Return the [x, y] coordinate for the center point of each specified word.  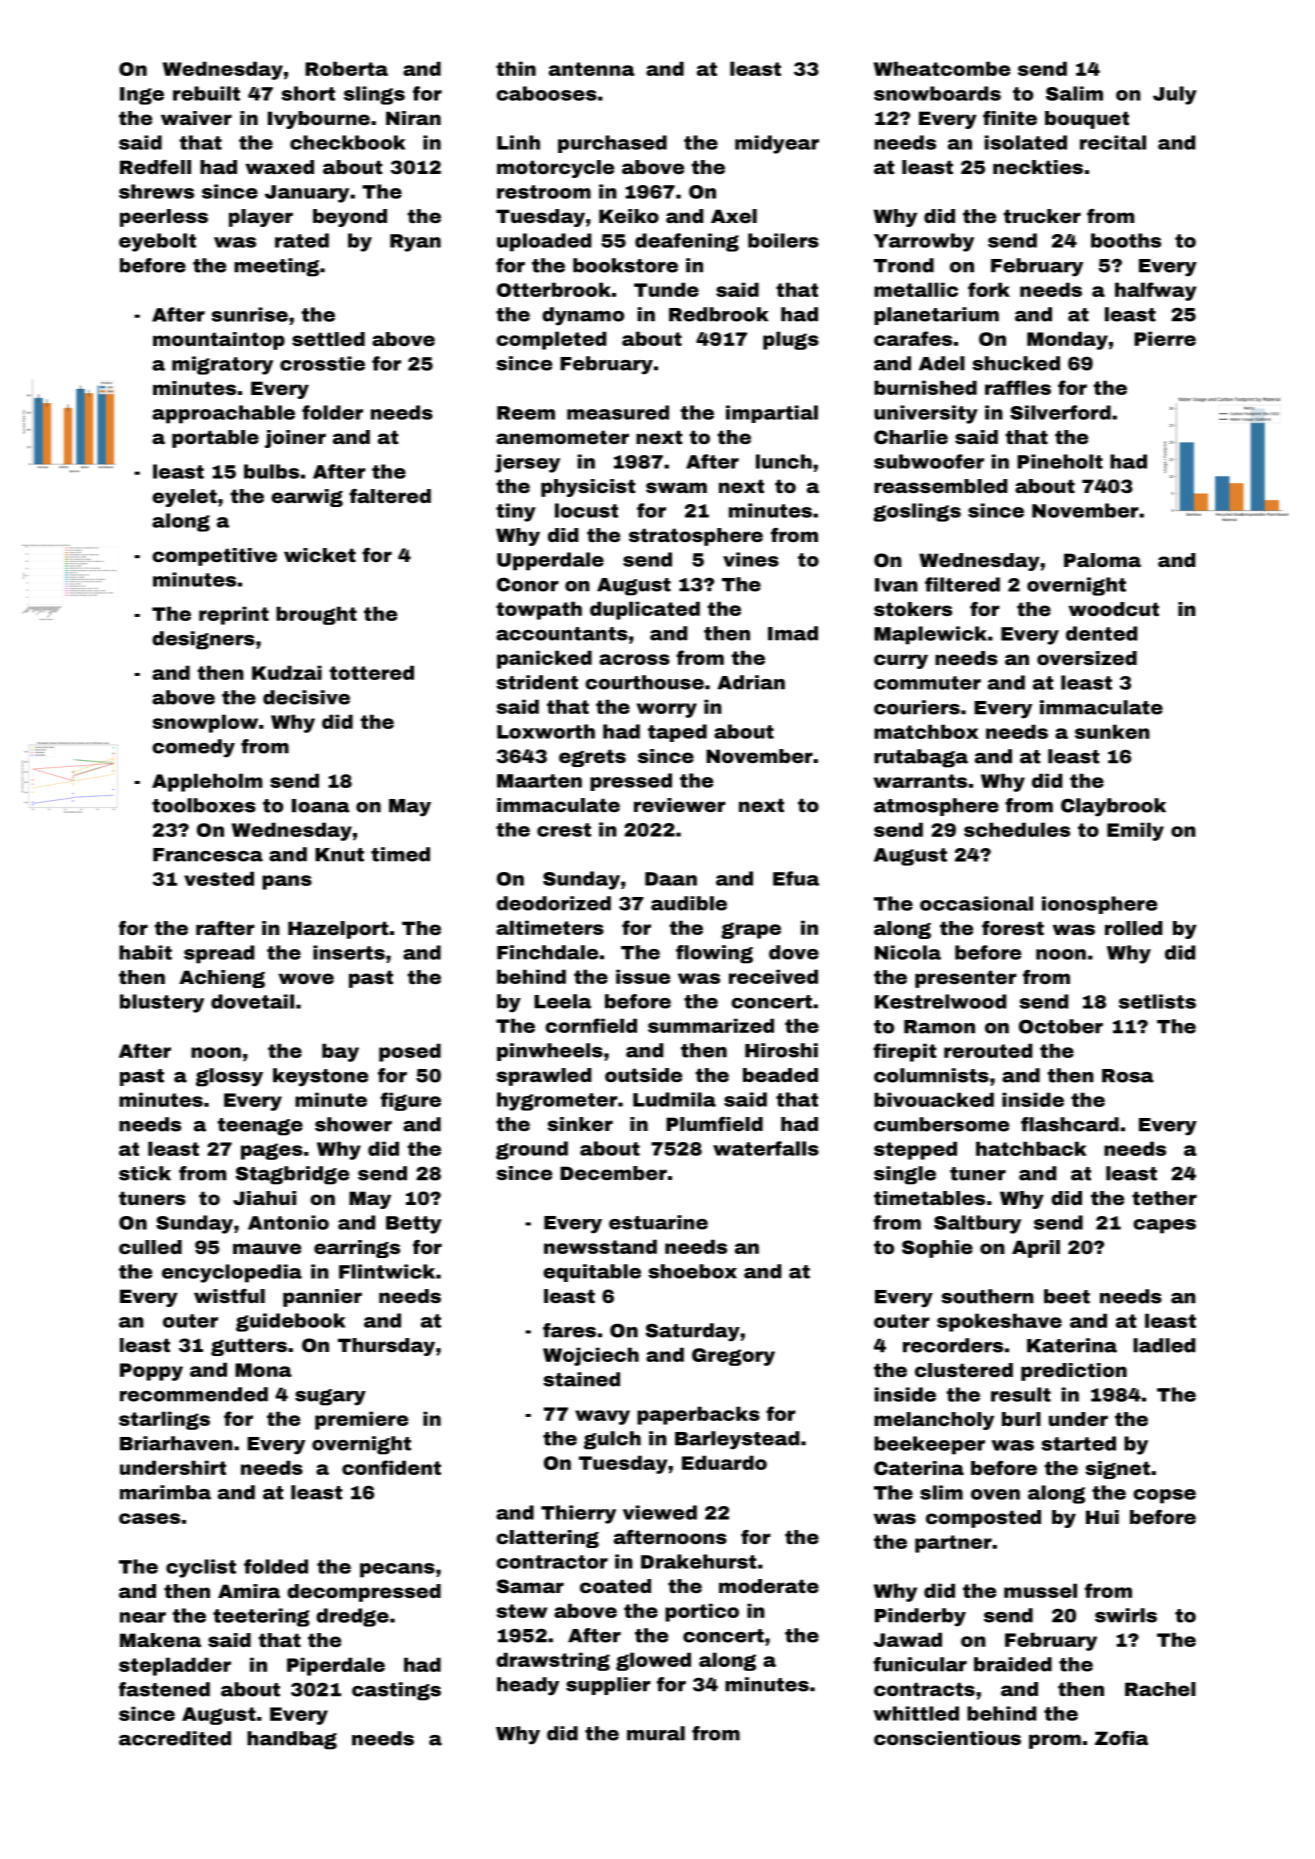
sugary [330, 1397]
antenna [592, 69]
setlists [1157, 1001]
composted [983, 1519]
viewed [660, 1512]
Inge [142, 96]
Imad [793, 633]
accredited [175, 1738]
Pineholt [1060, 461]
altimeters [550, 927]
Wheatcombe [942, 68]
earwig [307, 498]
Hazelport [338, 930]
